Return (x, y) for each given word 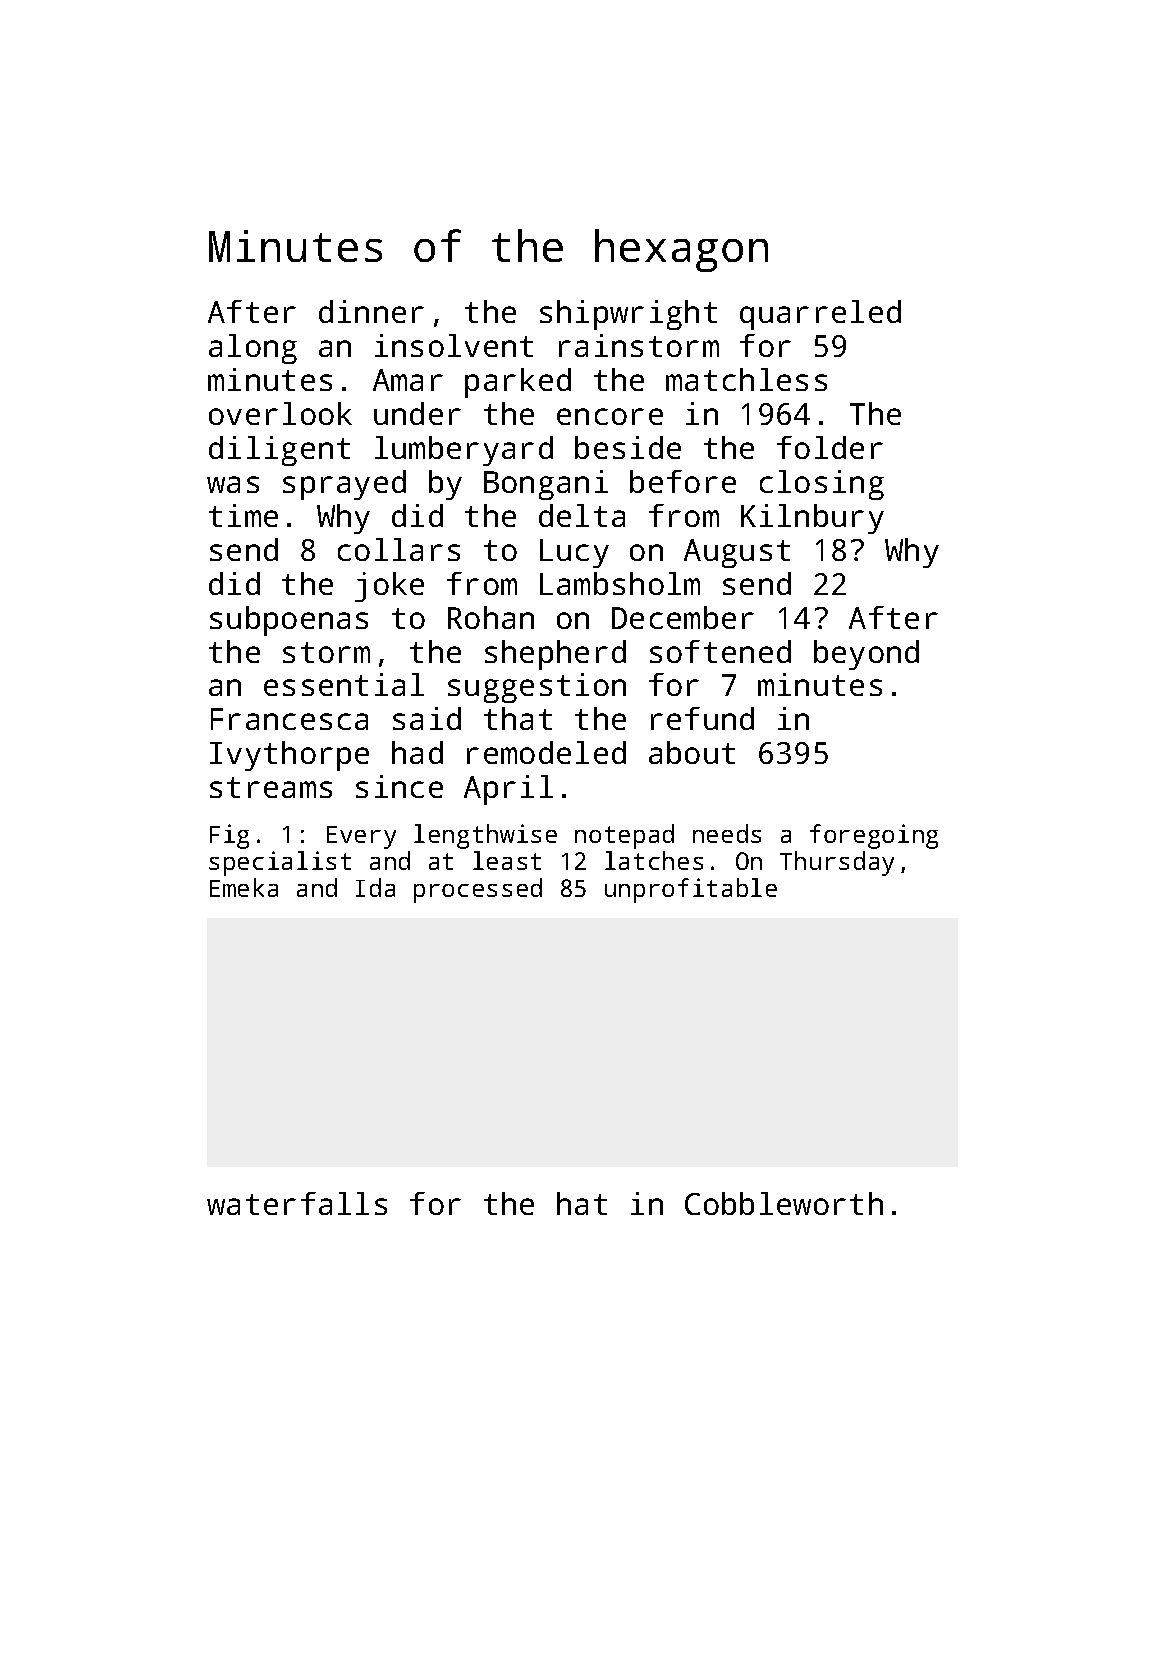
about (692, 752)
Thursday (837, 863)
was (233, 484)
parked (518, 383)
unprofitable (691, 890)
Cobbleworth (784, 1203)
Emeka (244, 887)
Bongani (546, 485)
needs (727, 833)
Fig (229, 836)
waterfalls (297, 1203)
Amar (408, 380)
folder (830, 447)
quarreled (820, 315)
